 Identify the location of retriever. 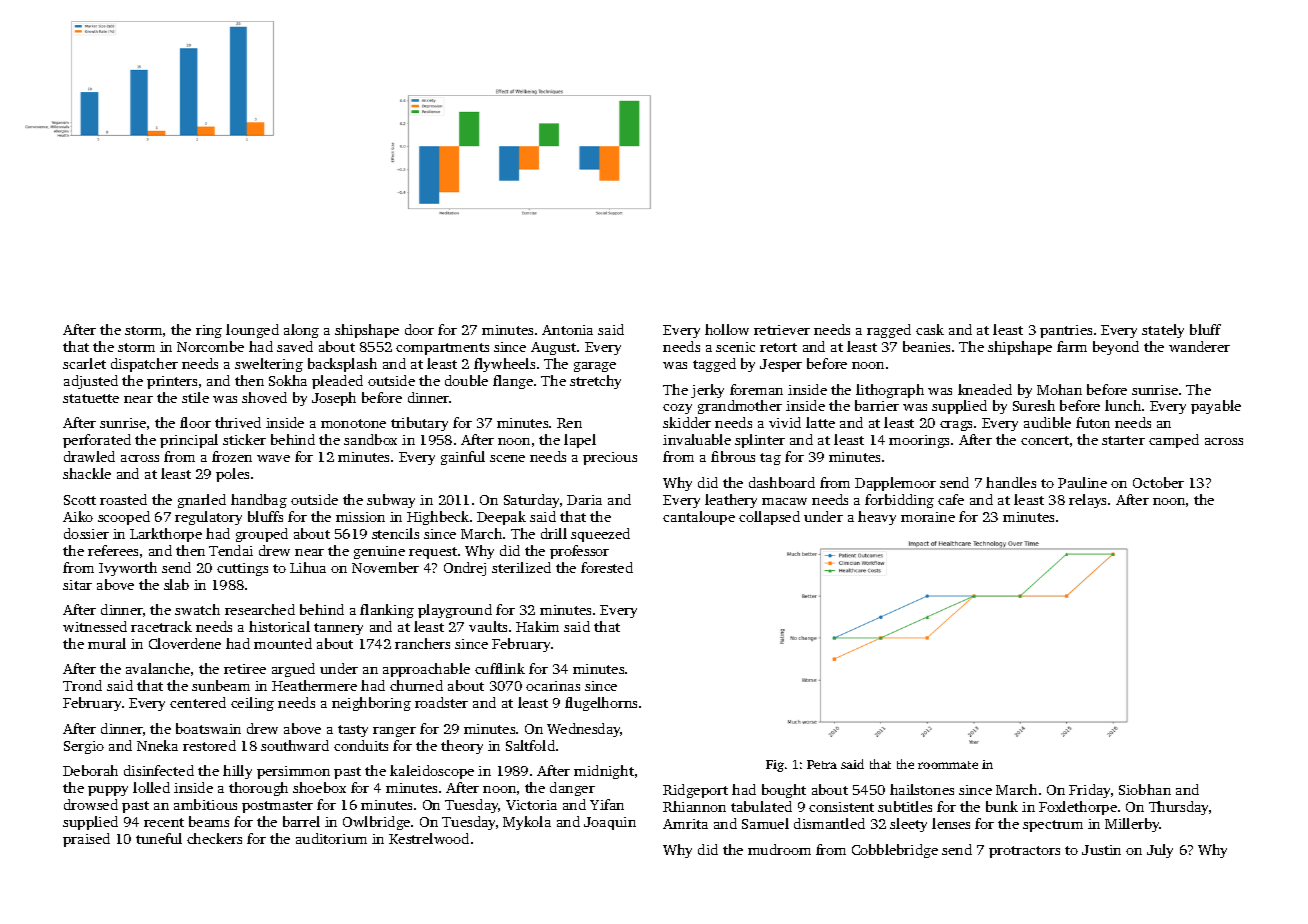
(782, 330).
